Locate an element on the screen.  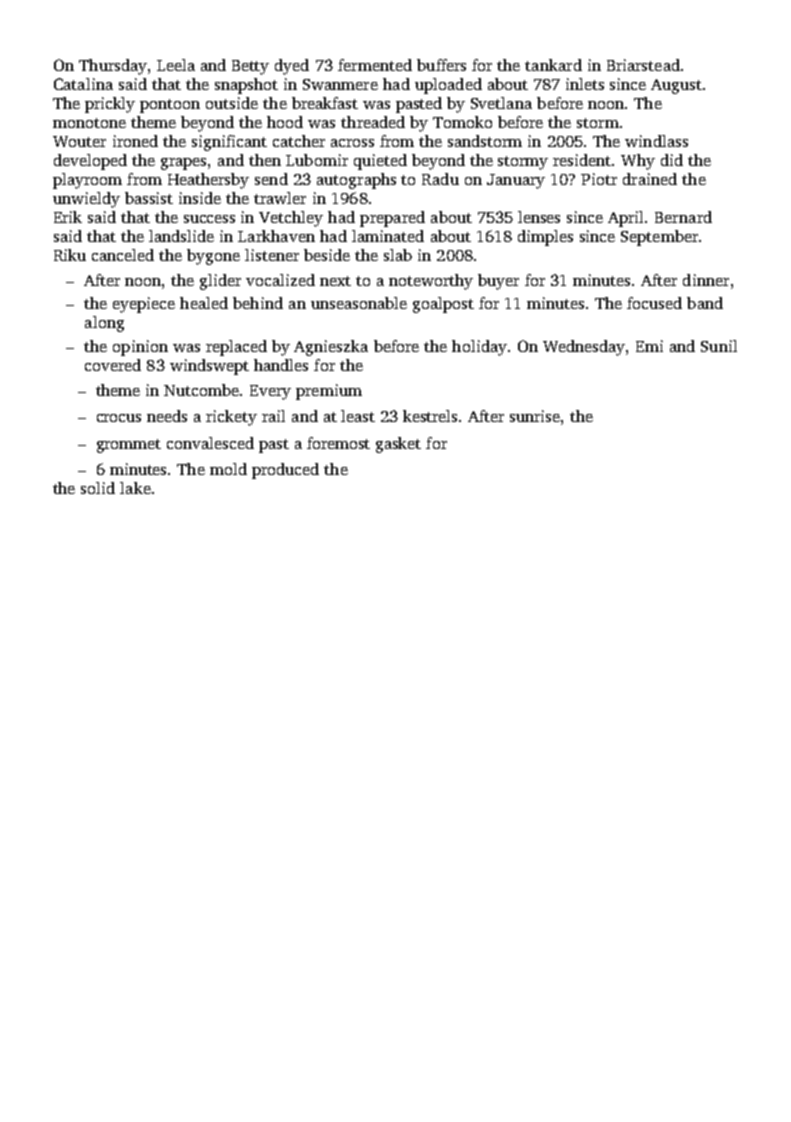
Erik is located at coordinates (68, 217).
